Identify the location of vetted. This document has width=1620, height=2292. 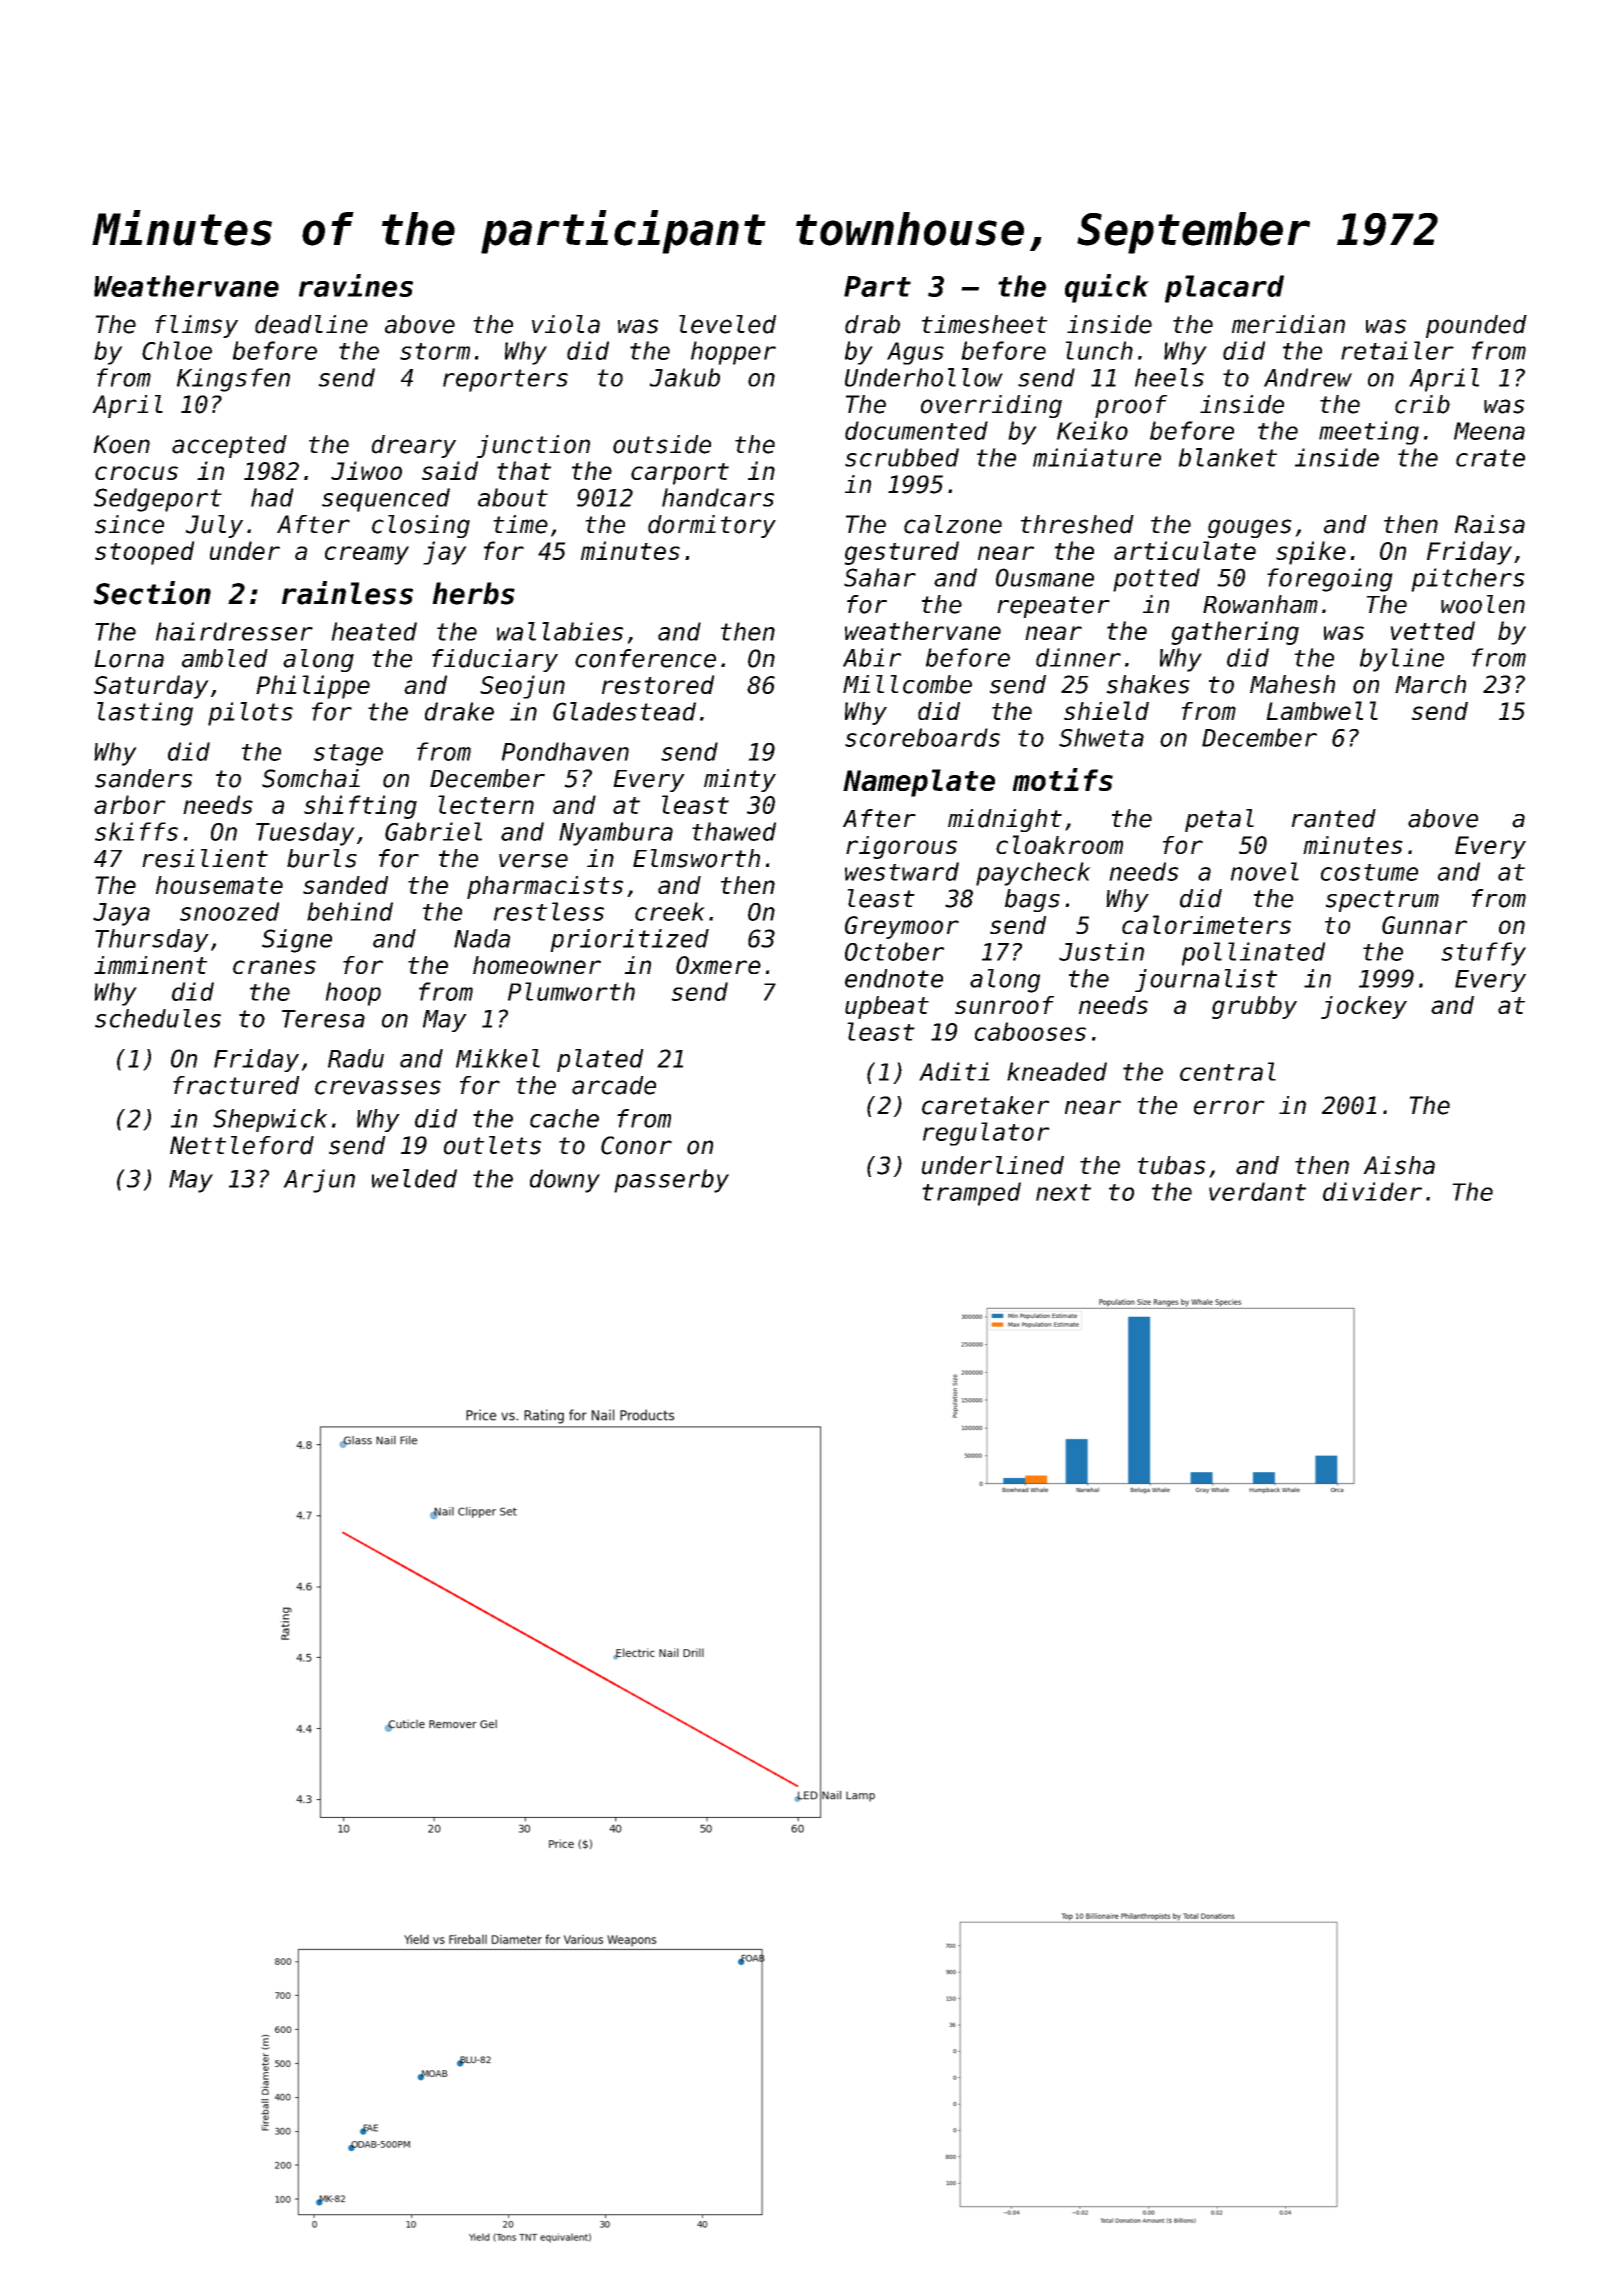
(1432, 630).
